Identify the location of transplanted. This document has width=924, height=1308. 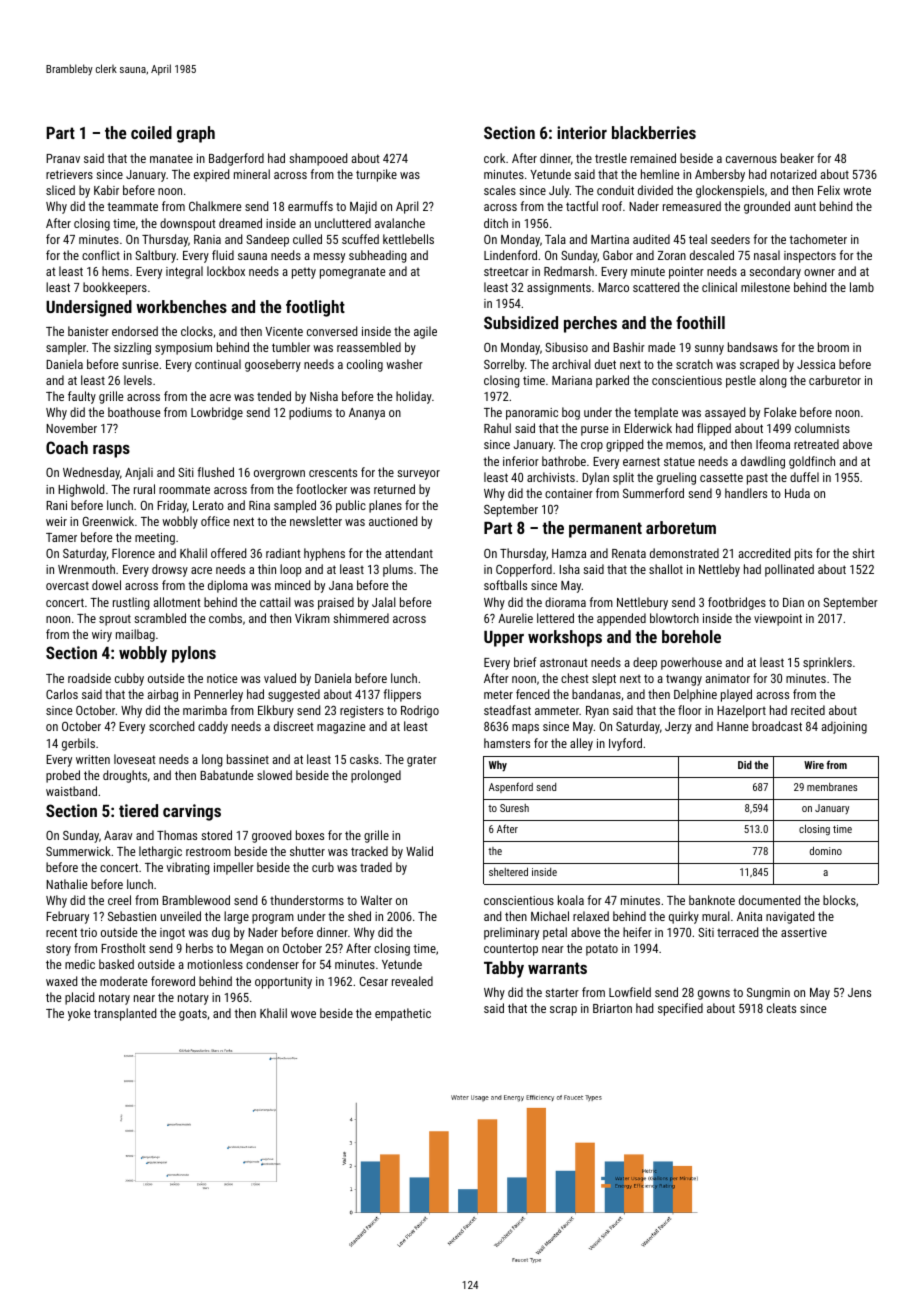
(125, 1014).
